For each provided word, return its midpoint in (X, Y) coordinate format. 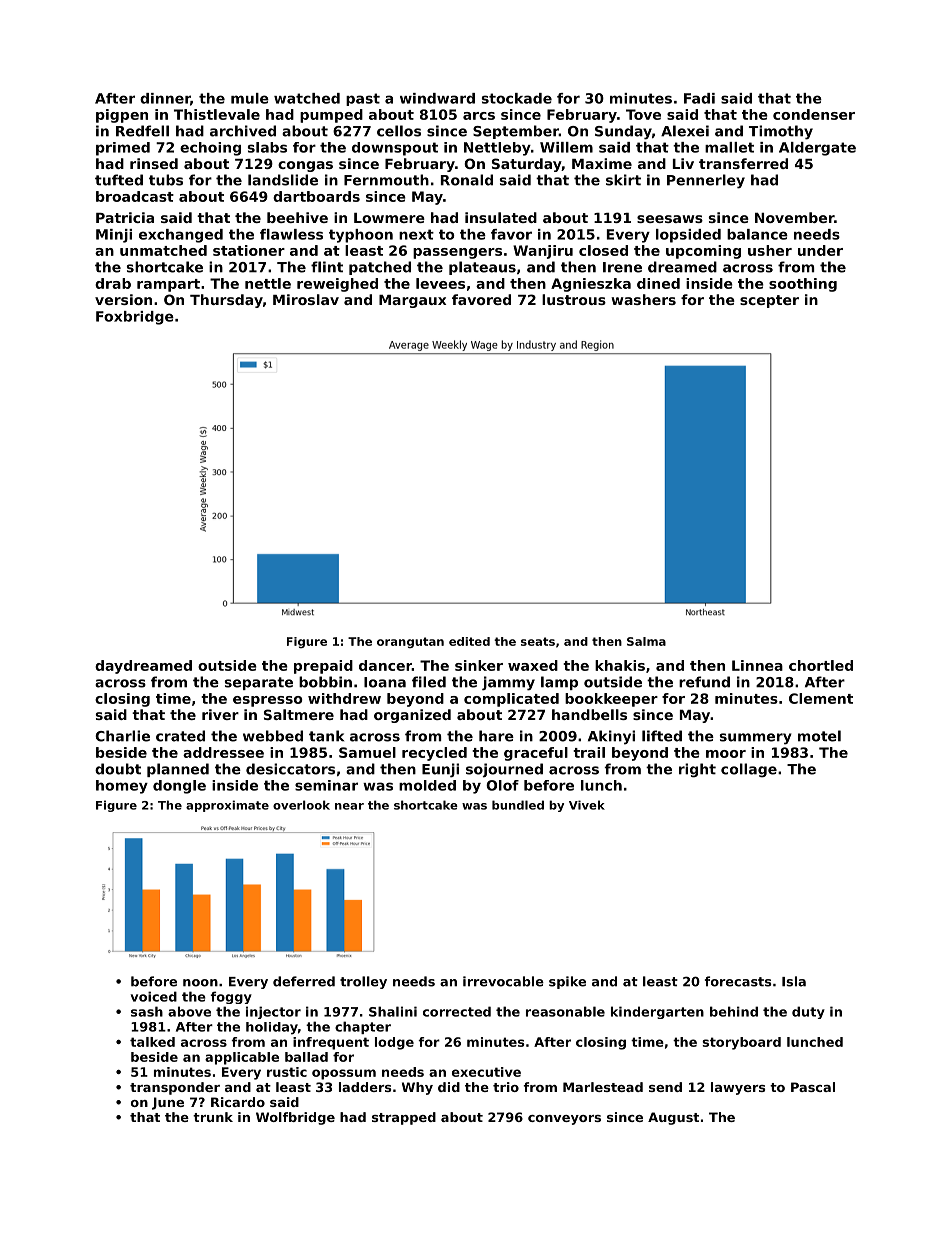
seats (538, 641)
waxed (533, 665)
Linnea (757, 665)
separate (259, 683)
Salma (646, 641)
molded (427, 785)
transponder (175, 1088)
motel (819, 736)
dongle (179, 787)
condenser (814, 114)
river (220, 714)
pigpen (122, 116)
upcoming (703, 252)
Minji (114, 236)
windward (437, 98)
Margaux (412, 301)
